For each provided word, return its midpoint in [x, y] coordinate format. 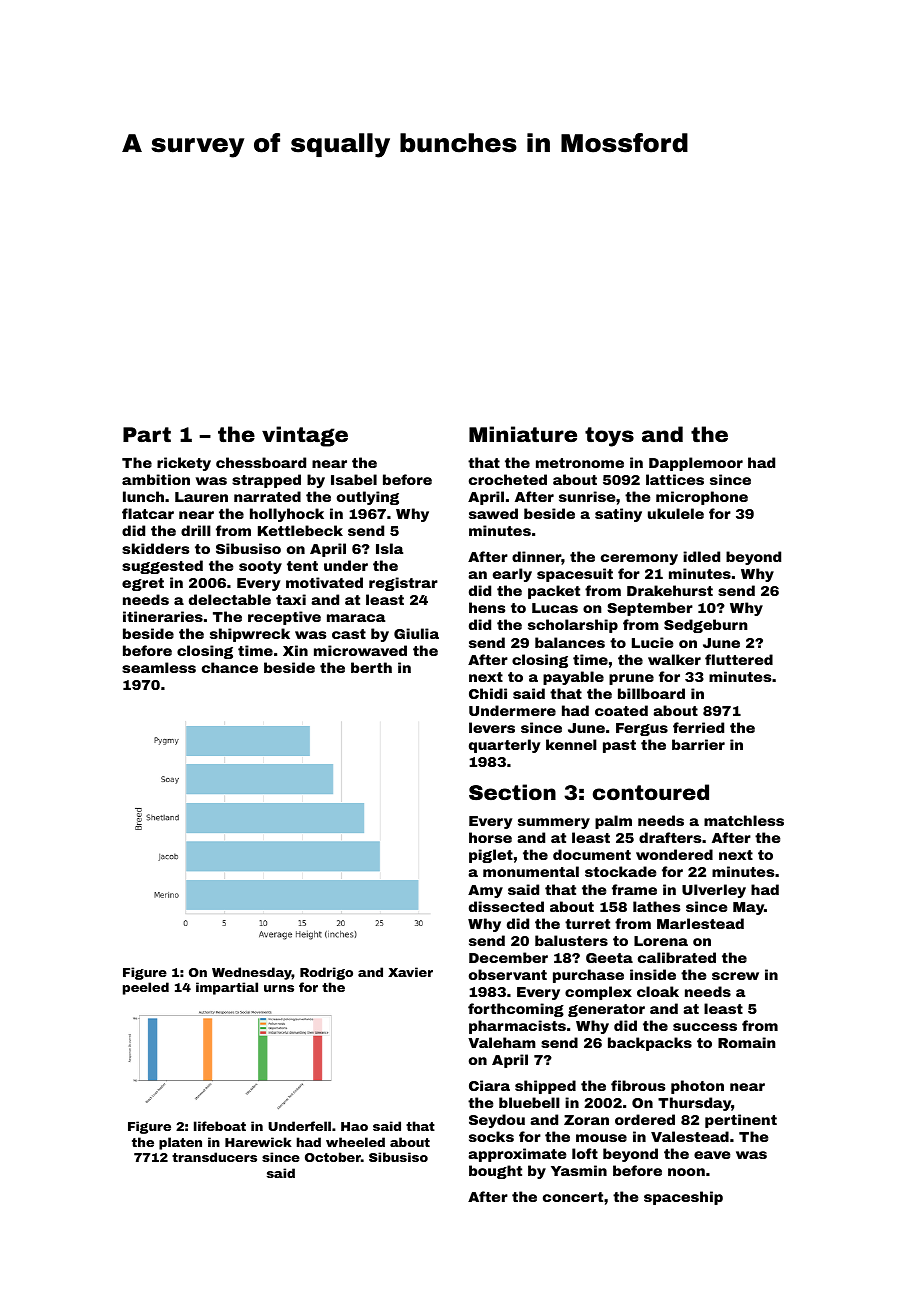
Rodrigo [326, 973]
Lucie [652, 642]
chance [230, 667]
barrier [698, 744]
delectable [230, 599]
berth [371, 667]
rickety [184, 464]
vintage [305, 436]
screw [735, 976]
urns [279, 988]
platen [180, 1143]
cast [349, 634]
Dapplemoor [696, 464]
